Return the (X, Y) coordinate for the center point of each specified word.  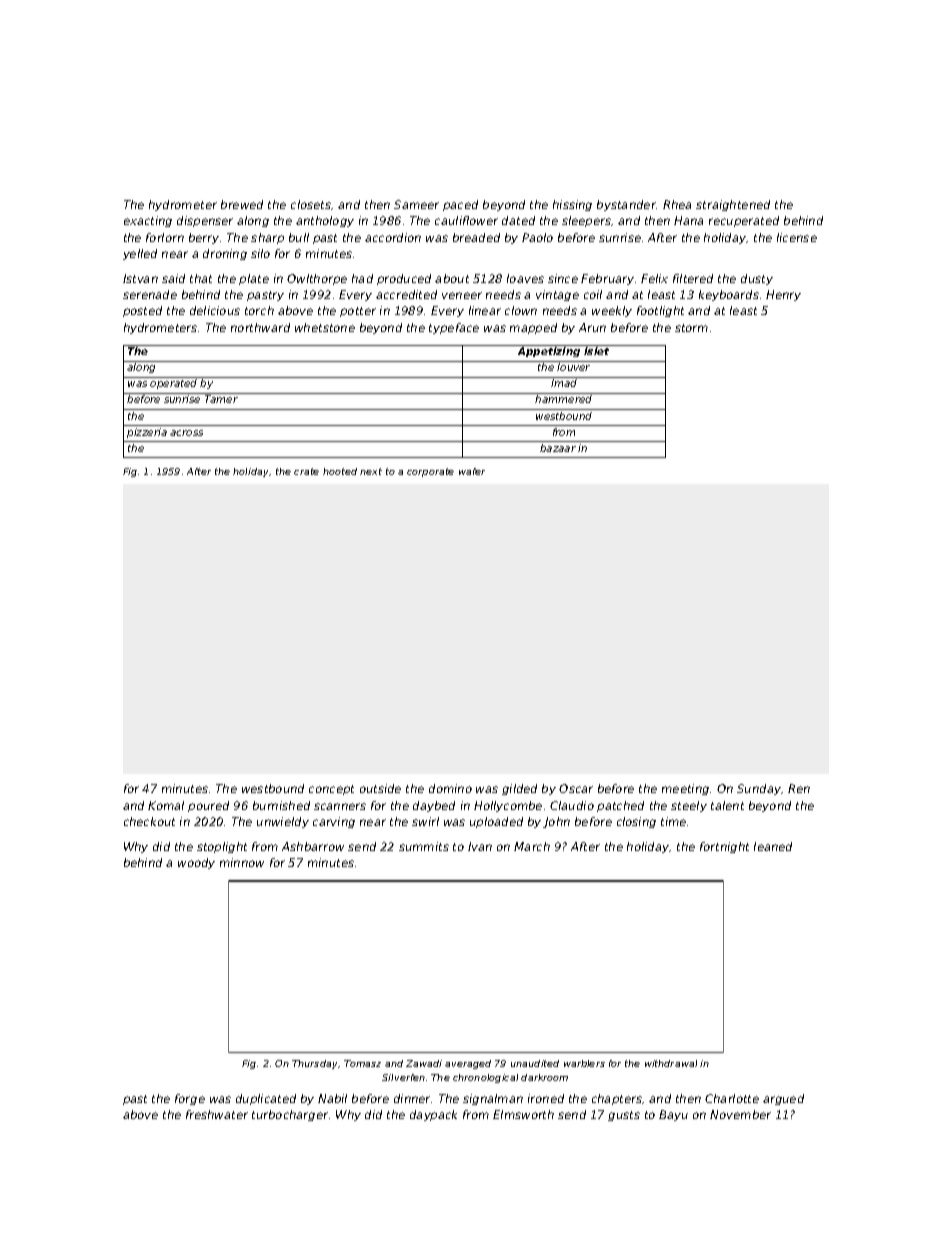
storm (691, 328)
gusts (624, 1116)
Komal (166, 805)
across (186, 433)
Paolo (537, 237)
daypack (433, 1115)
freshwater (217, 1114)
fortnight (724, 847)
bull (299, 237)
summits (424, 846)
